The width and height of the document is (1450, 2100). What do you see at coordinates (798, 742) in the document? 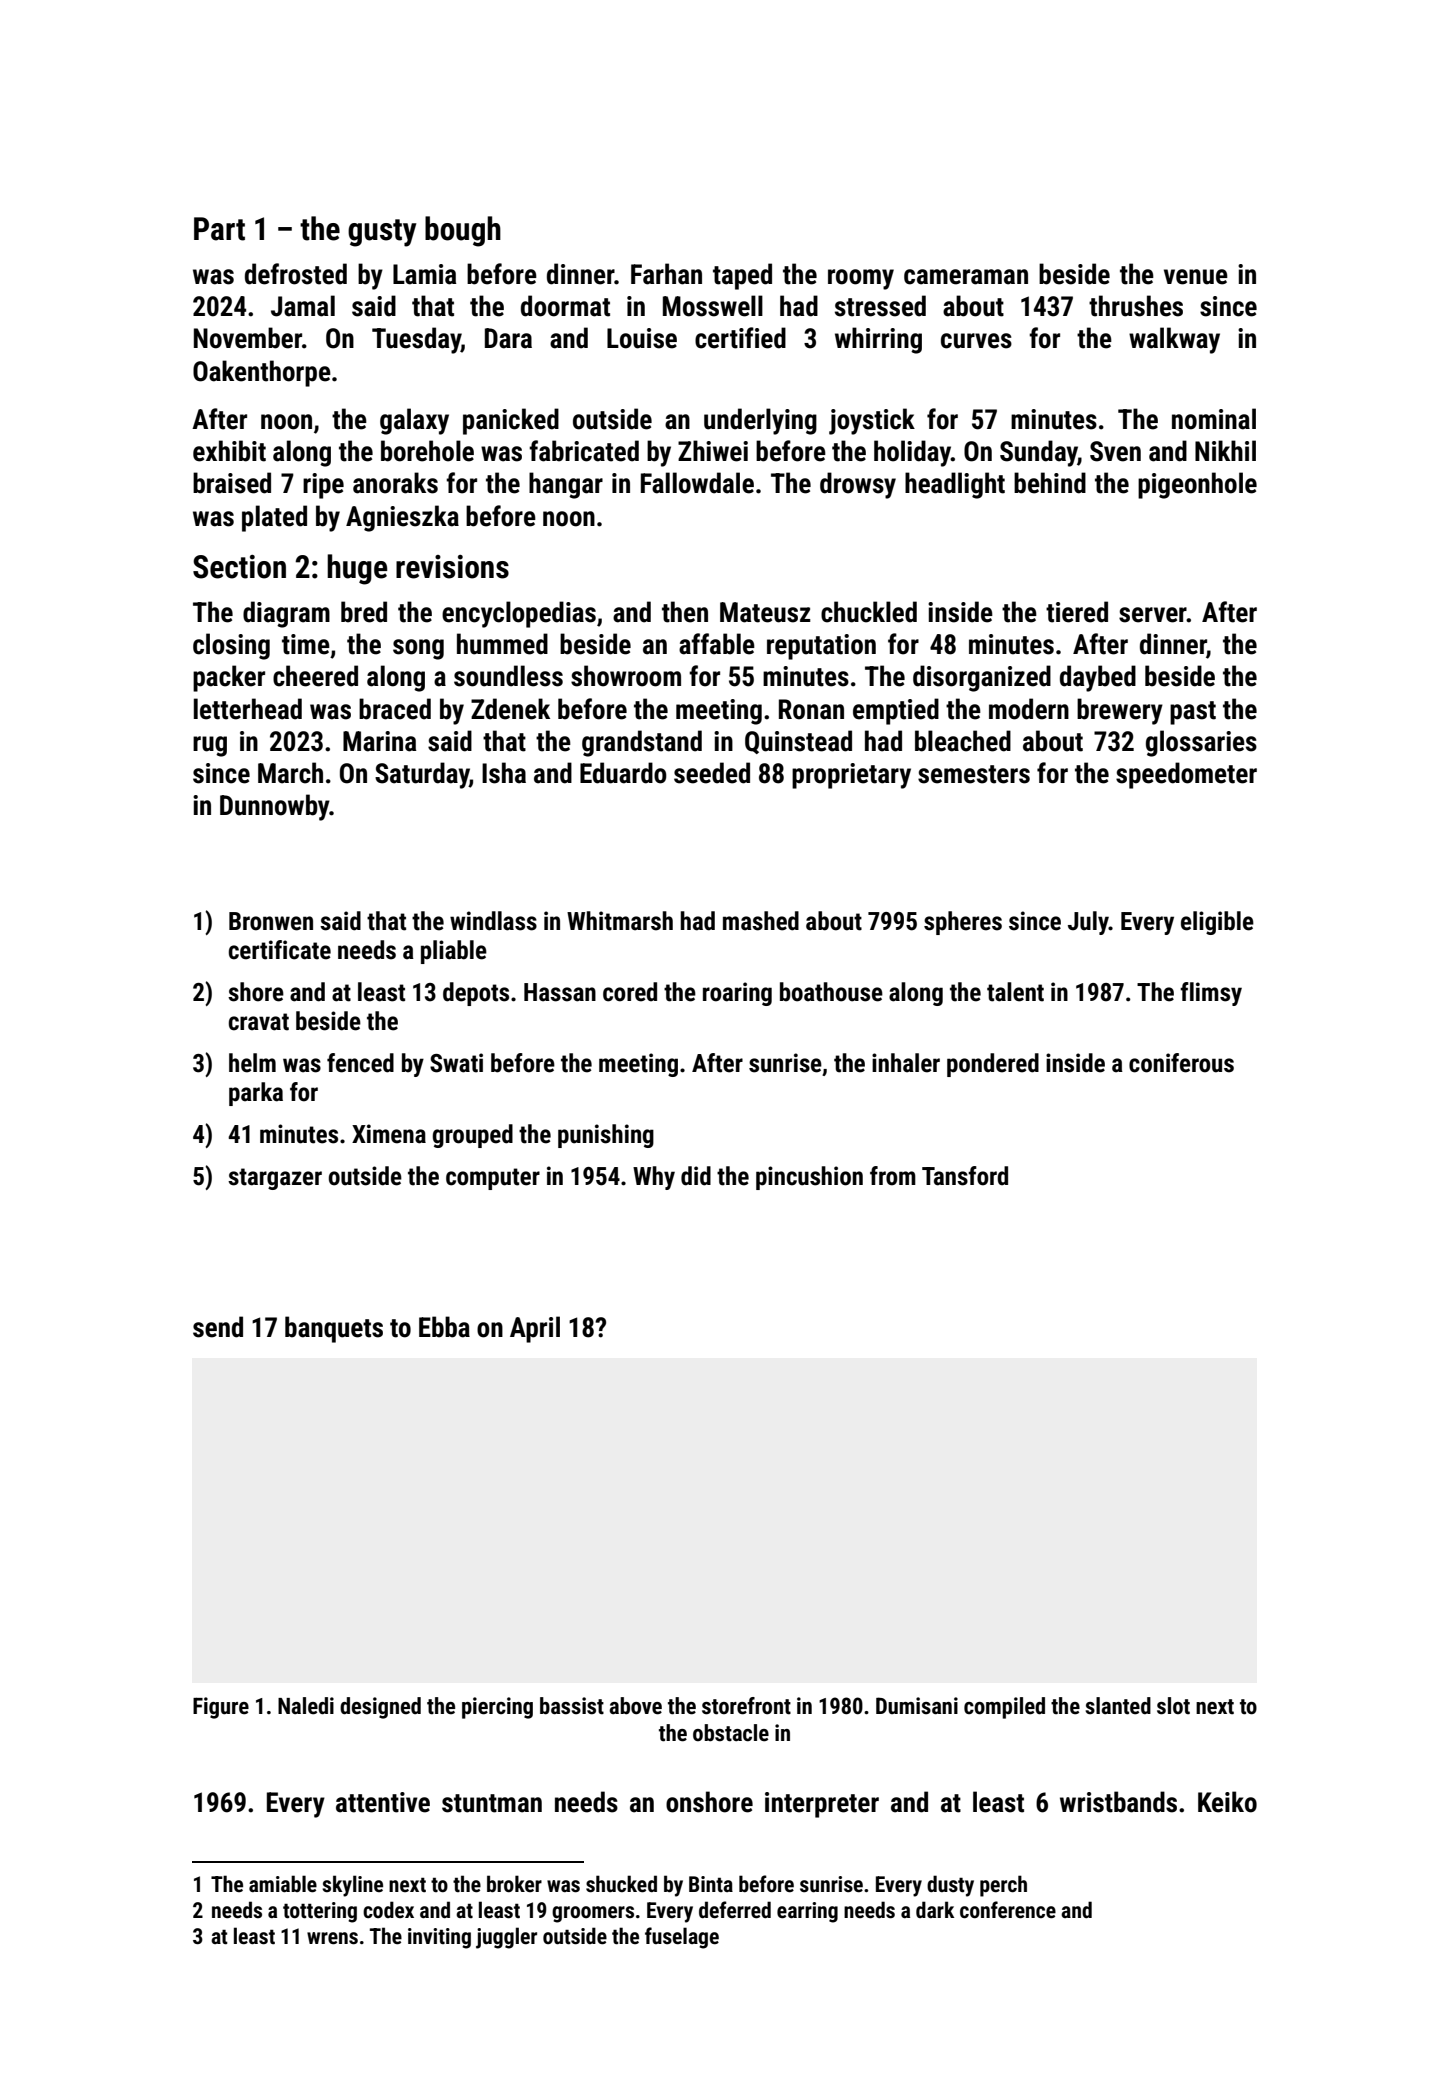
I see `Quinstead` at bounding box center [798, 742].
